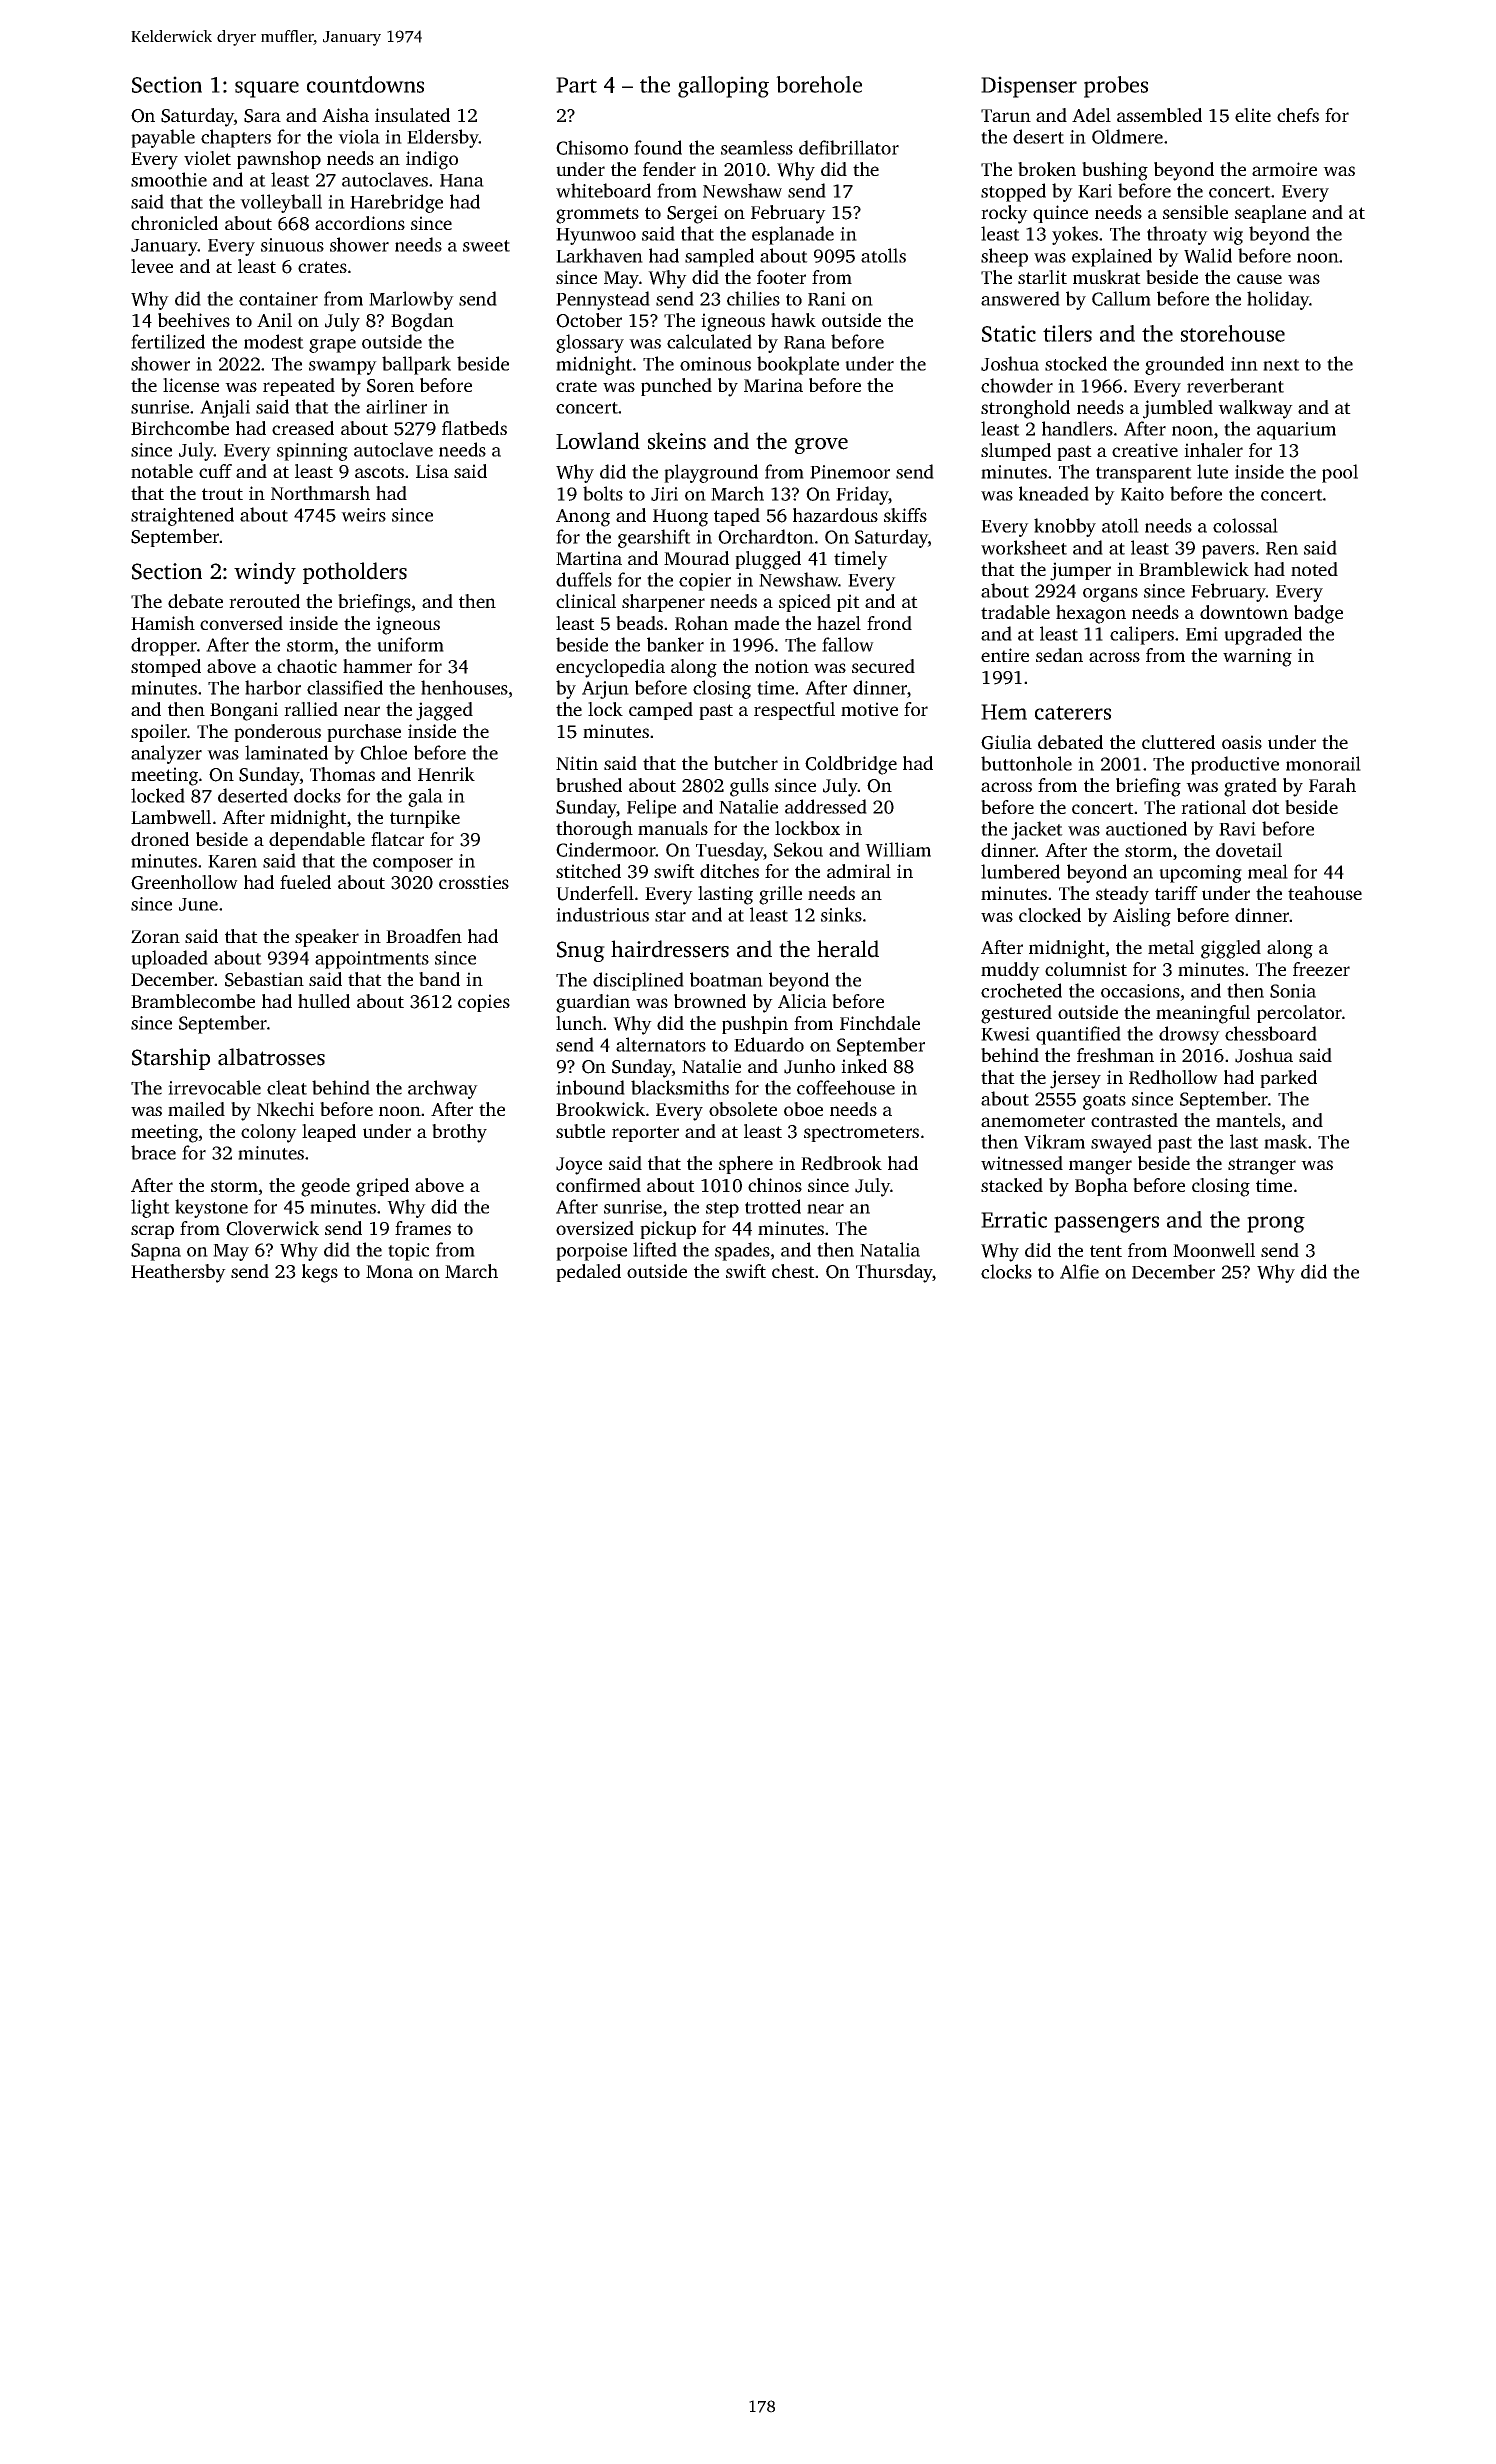  What do you see at coordinates (793, 235) in the screenshot?
I see `esplanade` at bounding box center [793, 235].
